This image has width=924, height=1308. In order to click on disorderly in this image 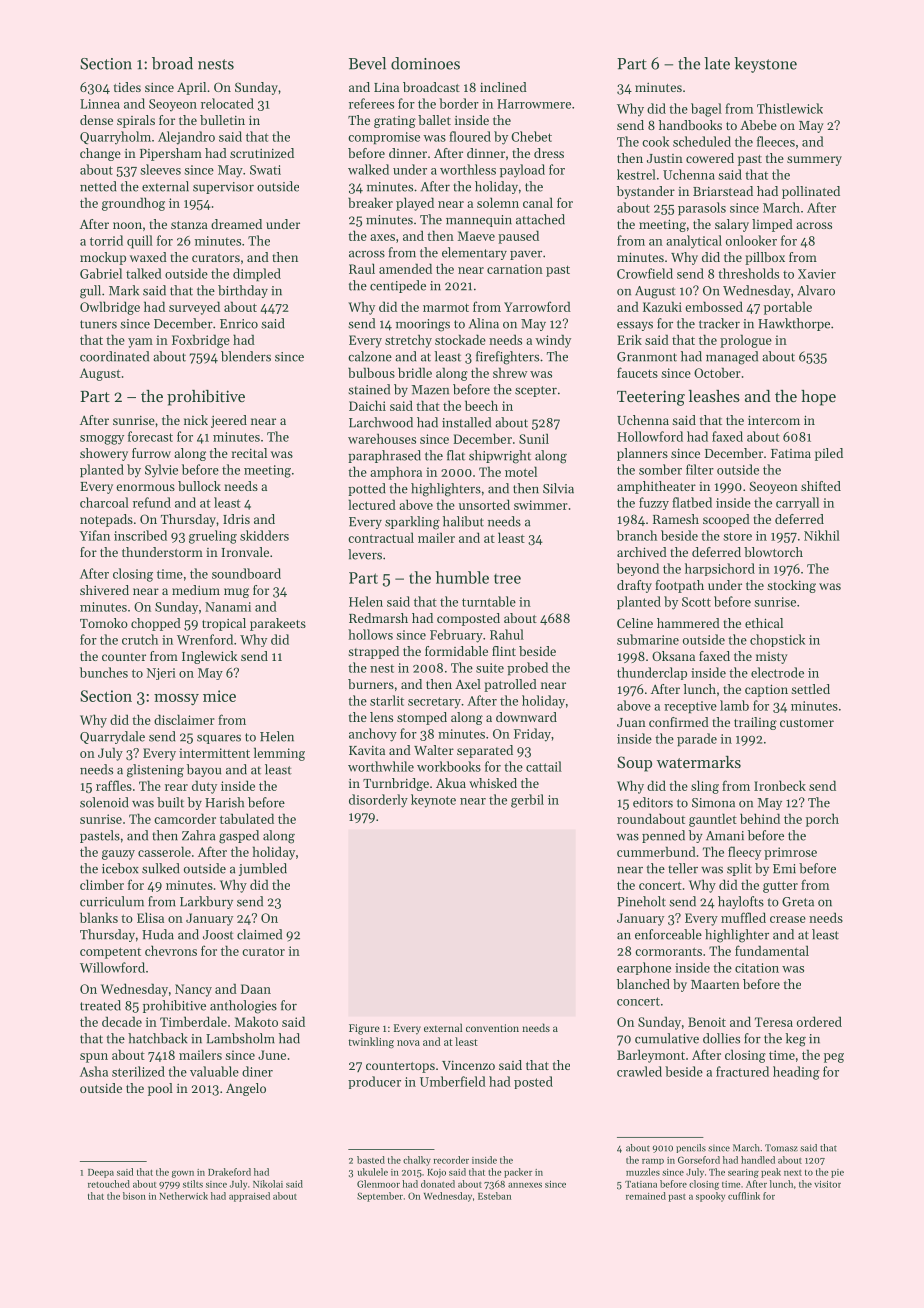, I will do `click(378, 801)`.
